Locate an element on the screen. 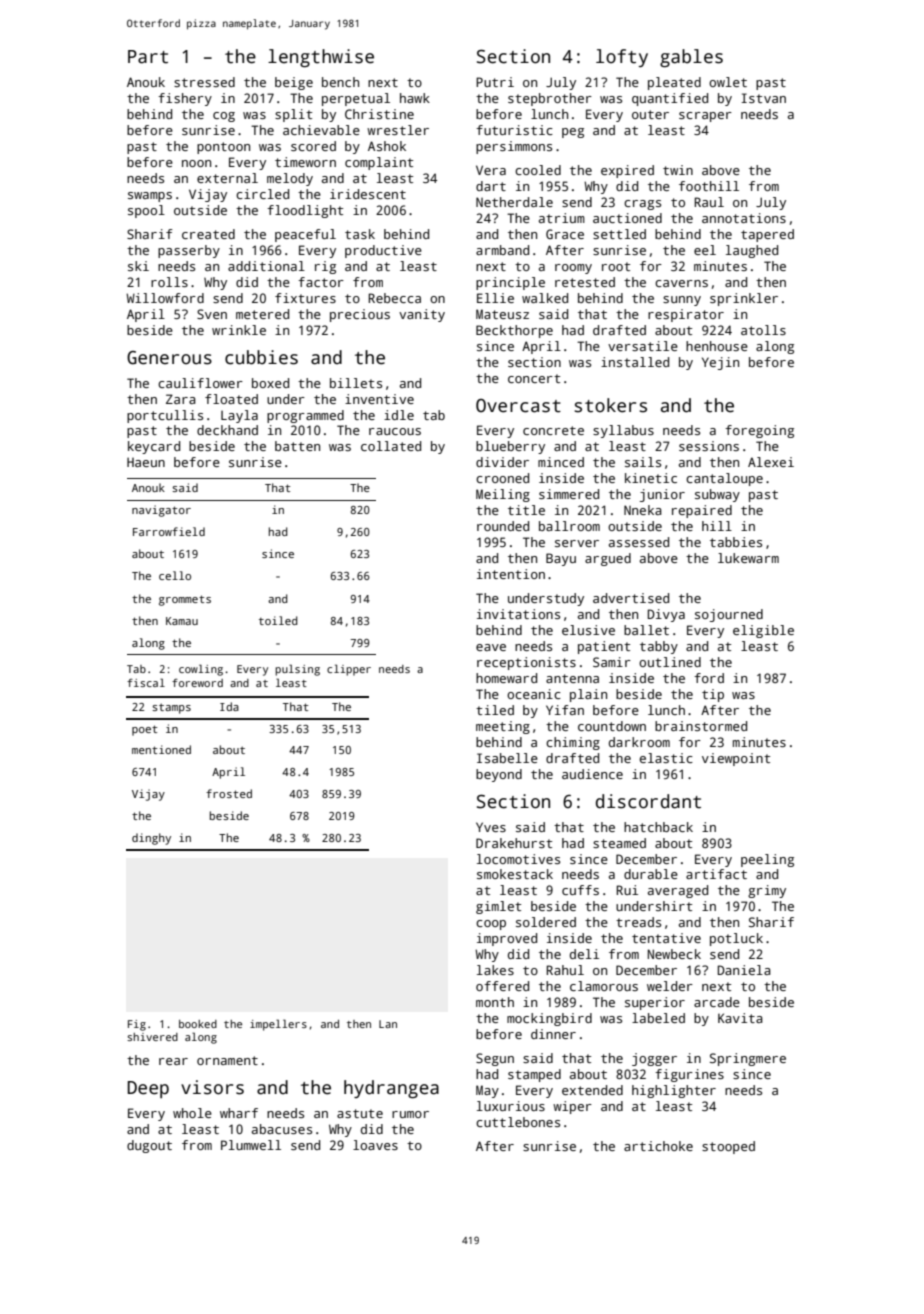 The width and height of the screenshot is (924, 1314). Raul is located at coordinates (709, 202).
